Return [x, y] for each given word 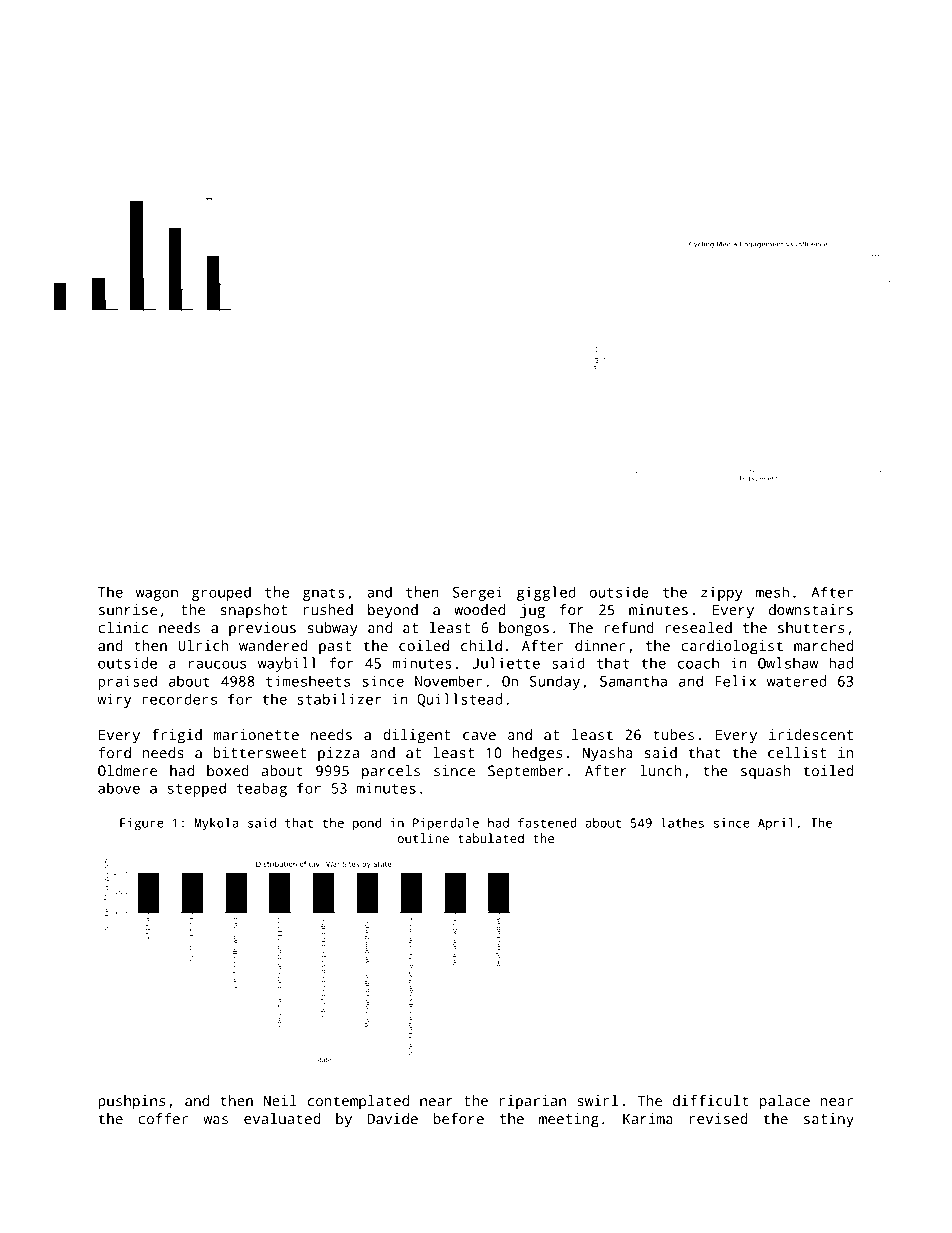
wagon [157, 595]
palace [785, 1102]
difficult [711, 1100]
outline [423, 838]
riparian [533, 1102]
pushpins [131, 1102]
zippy [722, 593]
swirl [597, 1100]
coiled [424, 645]
